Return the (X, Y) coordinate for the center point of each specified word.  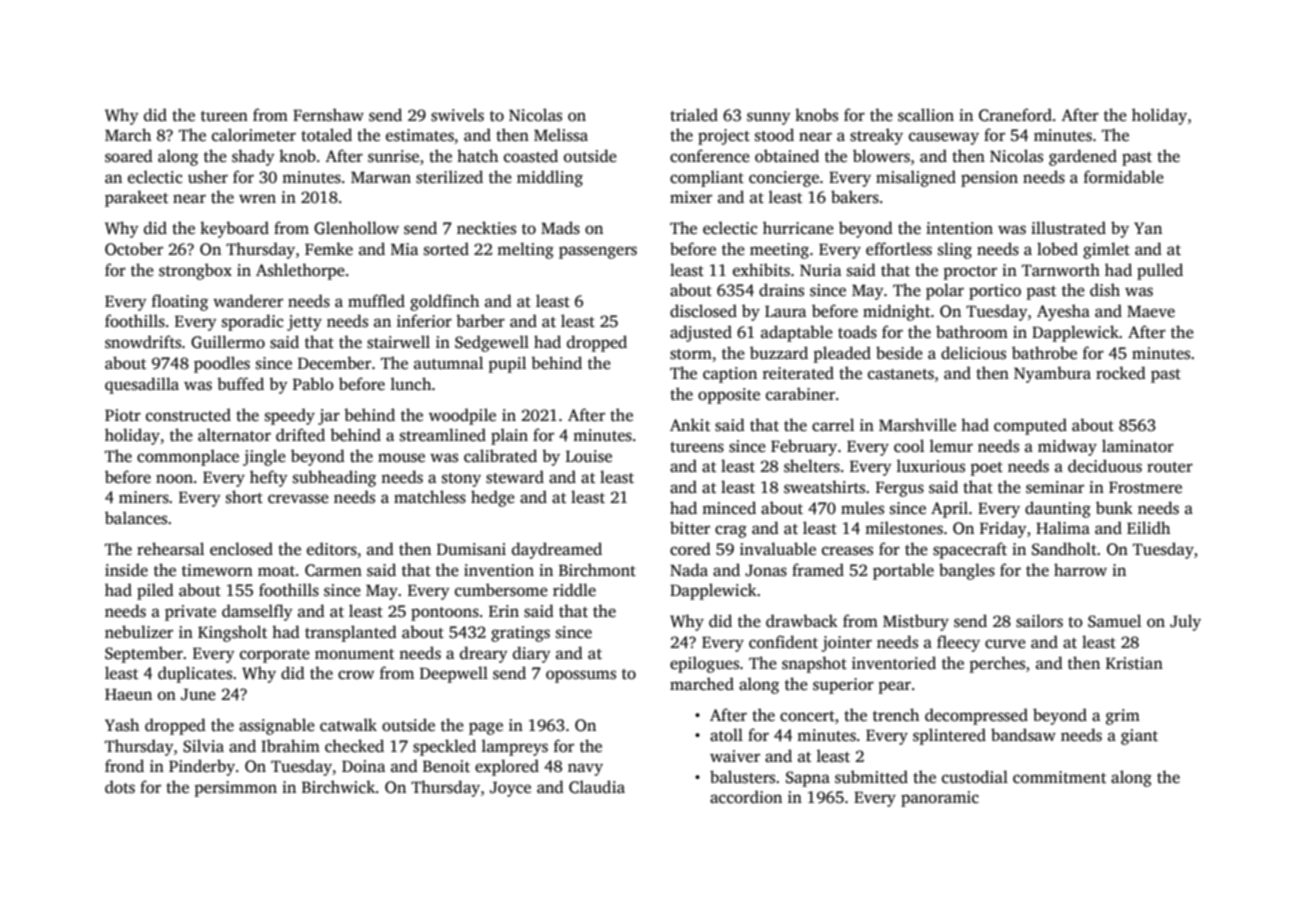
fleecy (958, 643)
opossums (581, 676)
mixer (691, 197)
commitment (1059, 777)
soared (129, 156)
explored (507, 767)
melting (525, 250)
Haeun (128, 694)
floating (180, 302)
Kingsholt (232, 633)
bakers (855, 197)
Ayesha (1063, 312)
